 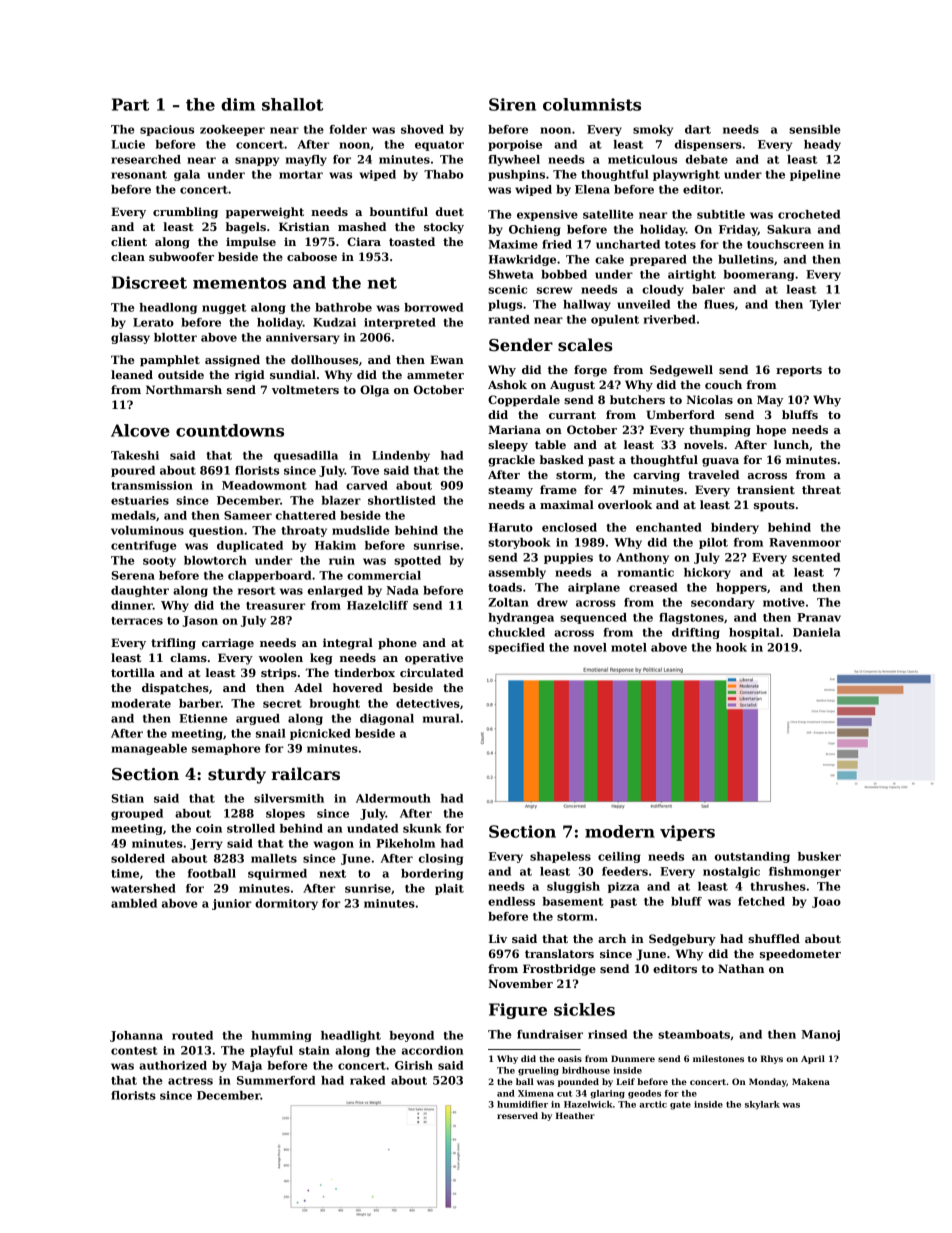 What do you see at coordinates (819, 856) in the screenshot?
I see `busker` at bounding box center [819, 856].
